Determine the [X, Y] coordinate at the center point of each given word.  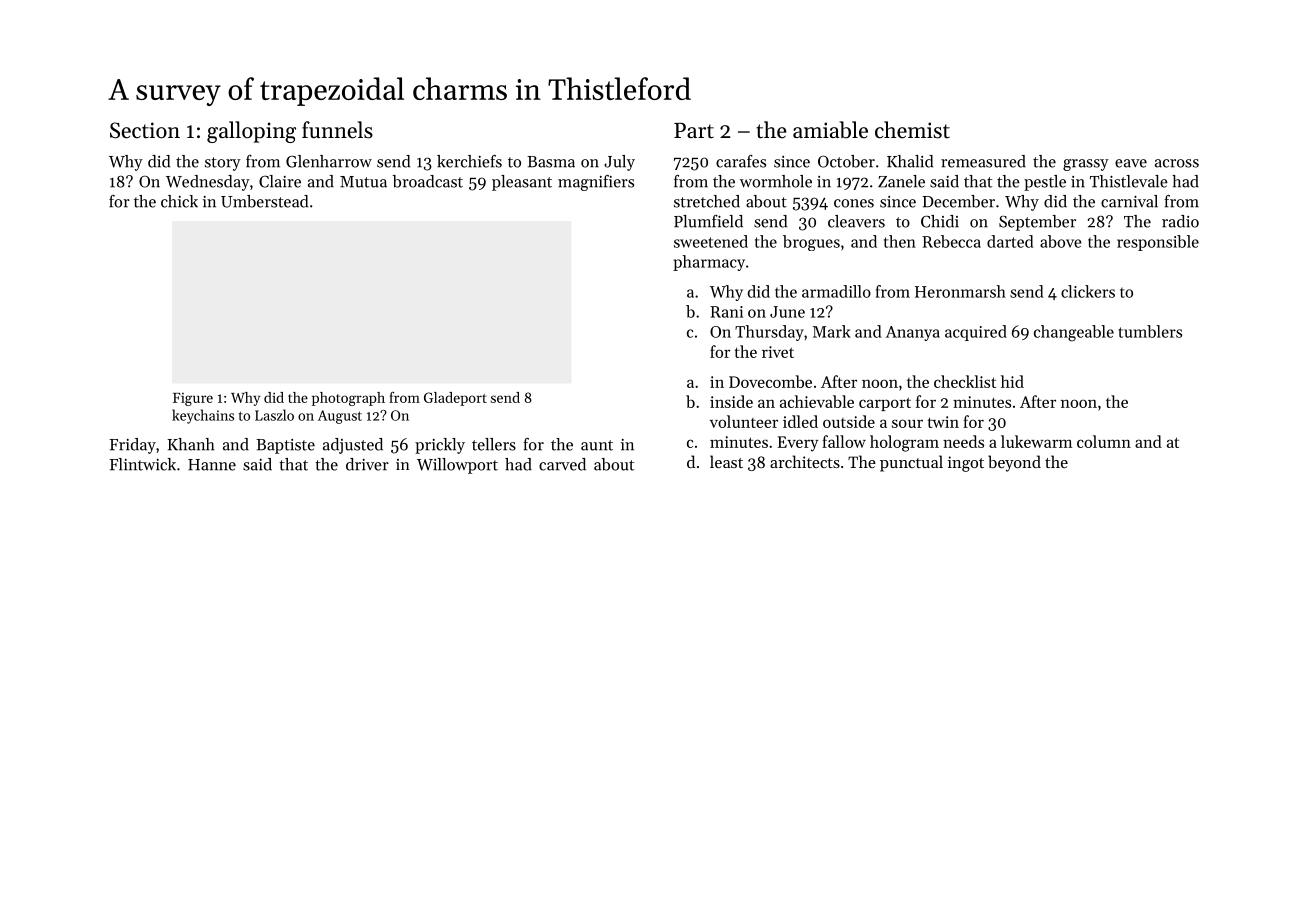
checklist [965, 381]
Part [694, 130]
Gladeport [455, 399]
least [726, 461]
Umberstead [264, 201]
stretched [707, 201]
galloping [251, 132]
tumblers [1150, 331]
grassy [1086, 165]
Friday [132, 446]
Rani [726, 312]
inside [731, 401]
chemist [912, 130]
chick [179, 201]
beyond [1014, 463]
